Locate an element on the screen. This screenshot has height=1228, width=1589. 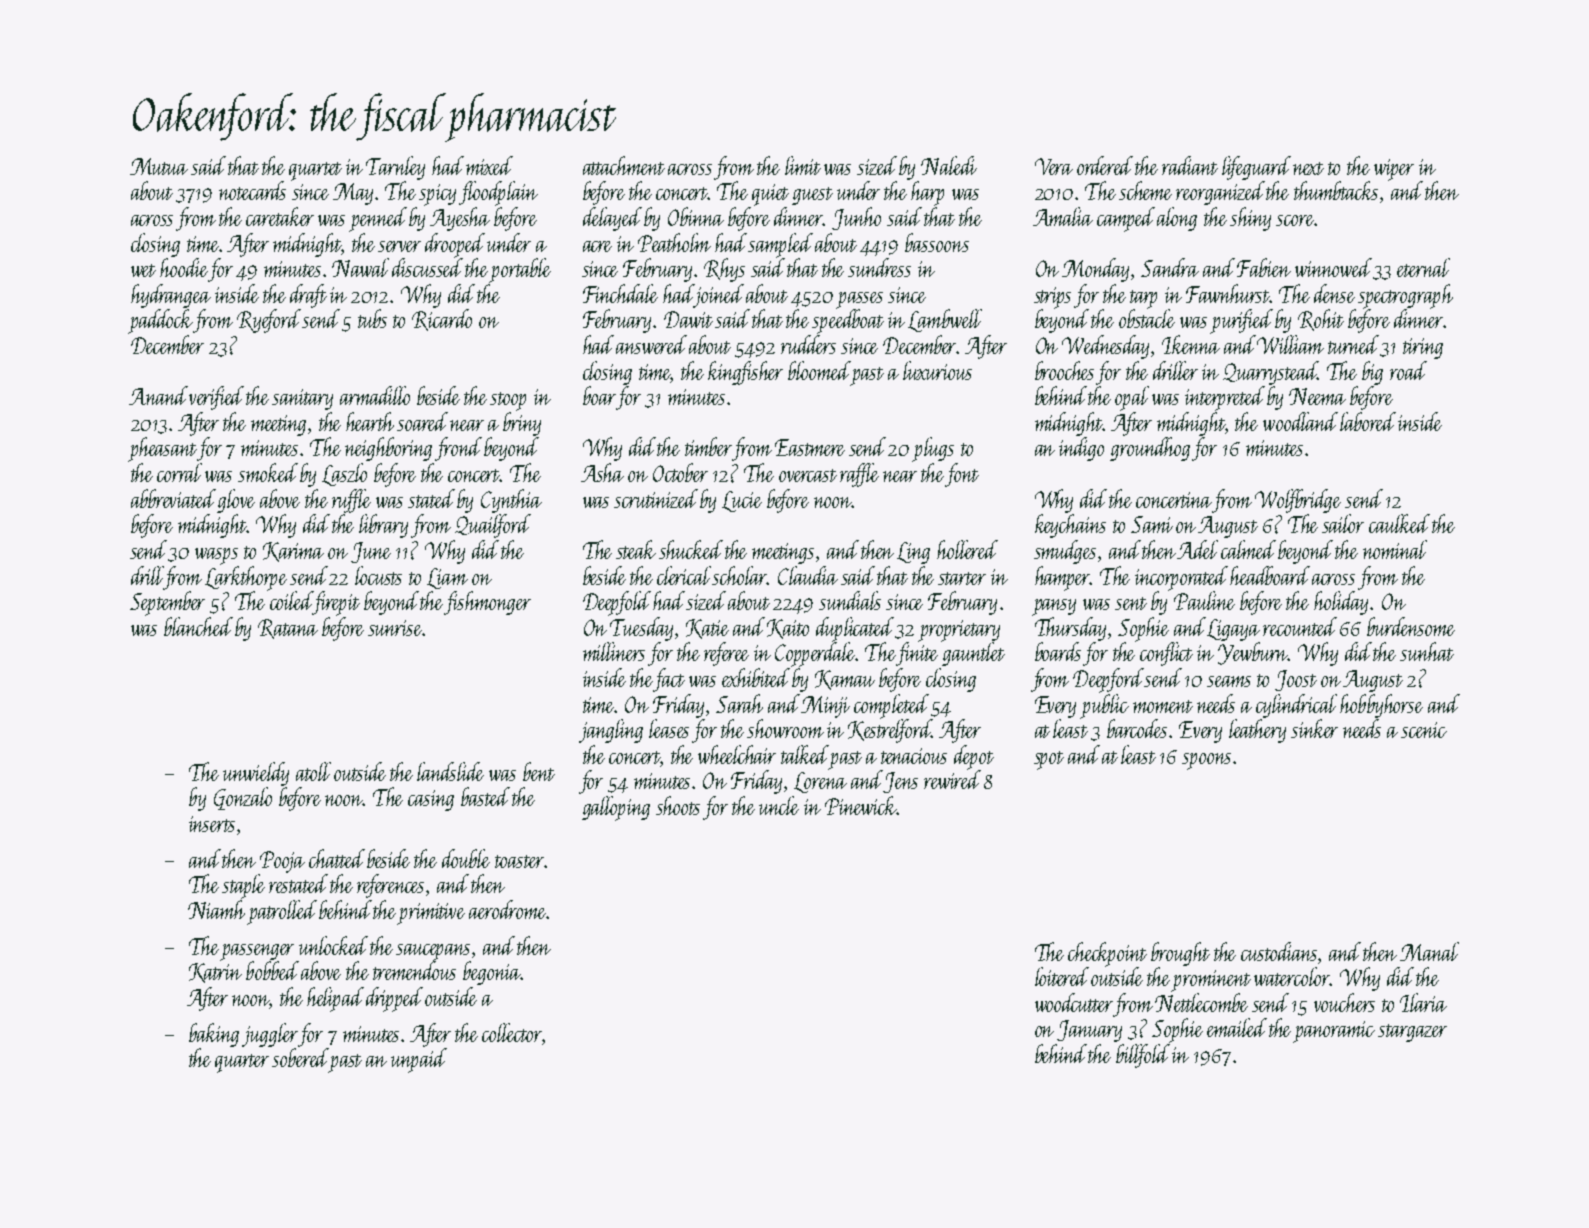
pheasant is located at coordinates (163, 449).
